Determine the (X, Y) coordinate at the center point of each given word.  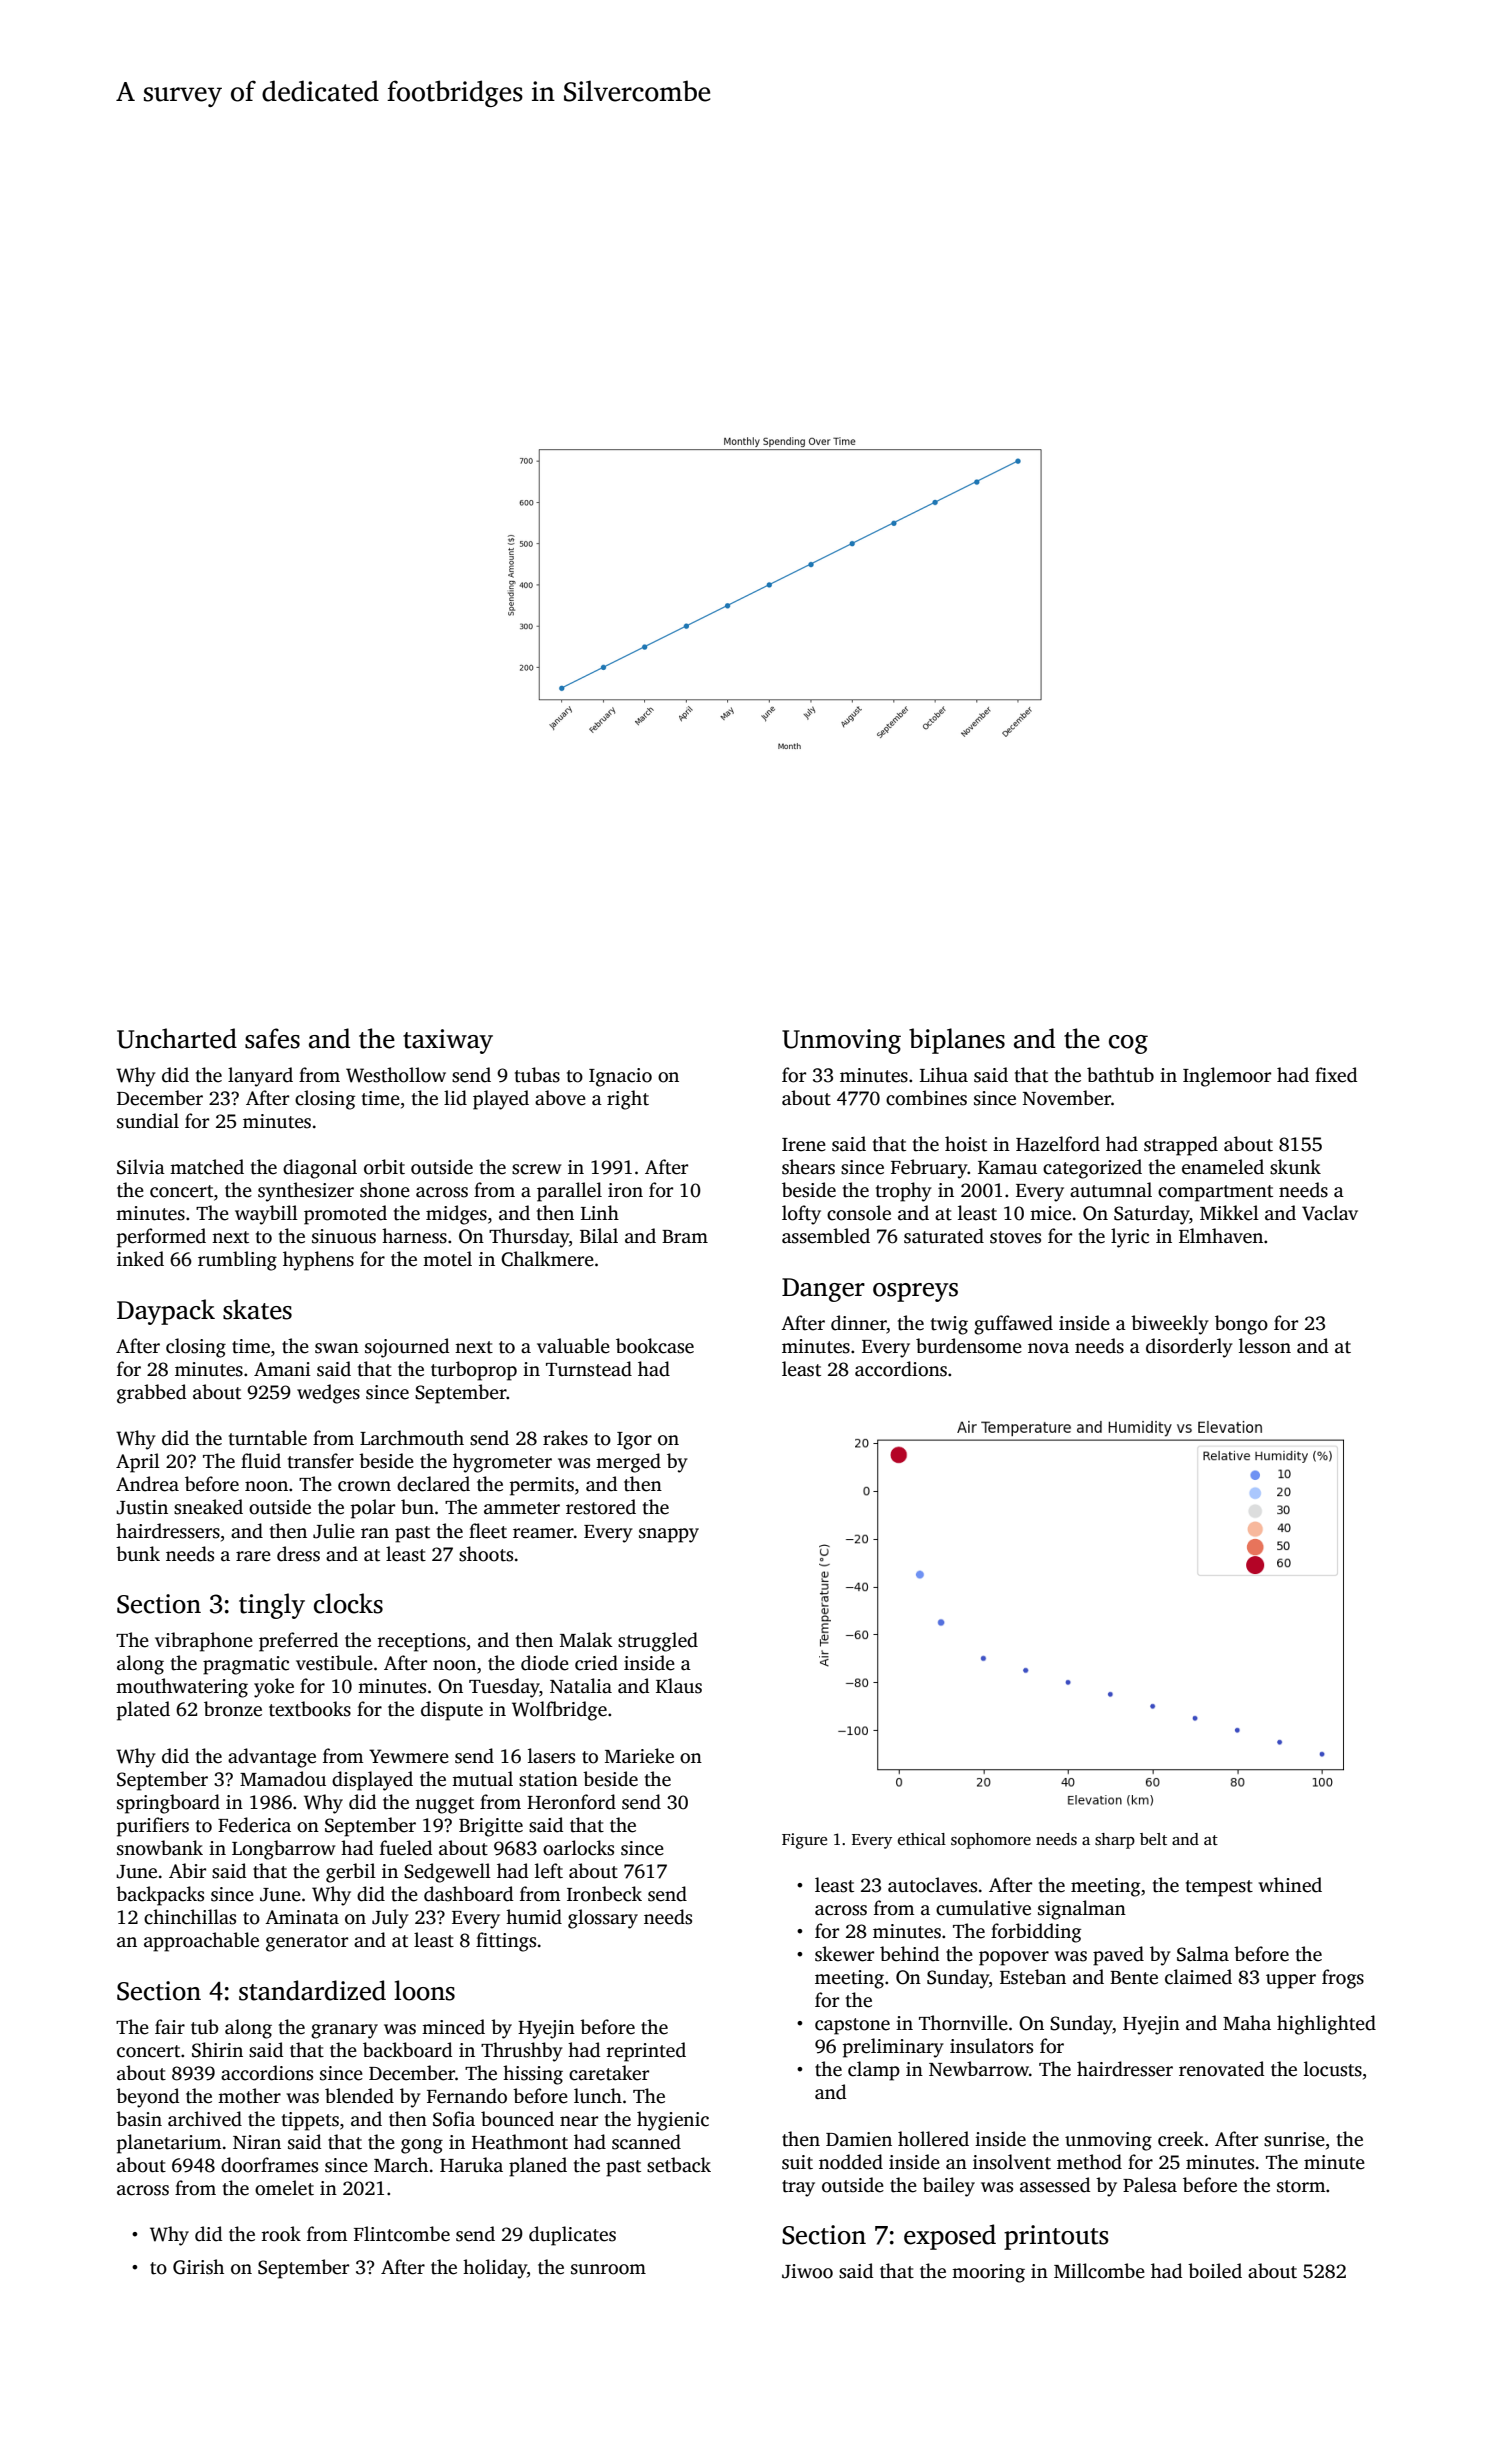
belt (1153, 1839)
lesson (1265, 1346)
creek (1181, 2139)
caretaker (609, 2073)
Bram (685, 1237)
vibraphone (204, 1642)
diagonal (320, 1169)
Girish (198, 2267)
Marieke (639, 1756)
